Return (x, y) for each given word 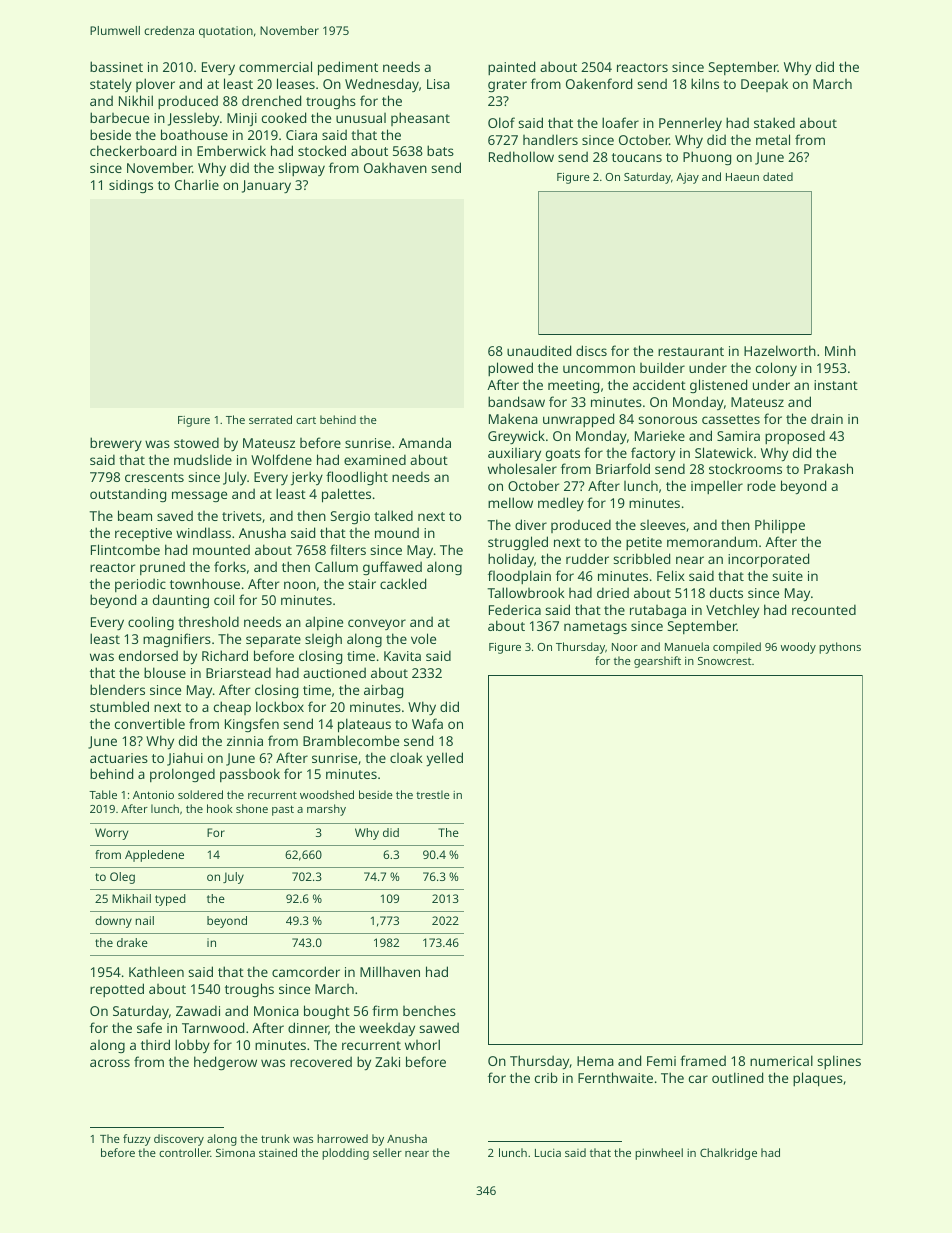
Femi (661, 1061)
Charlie (197, 184)
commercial (275, 66)
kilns (705, 83)
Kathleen (156, 971)
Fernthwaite (615, 1077)
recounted (824, 609)
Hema (595, 1061)
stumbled (119, 706)
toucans (637, 157)
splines (839, 1062)
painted (511, 68)
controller (185, 1152)
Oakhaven (395, 167)
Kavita (402, 656)
